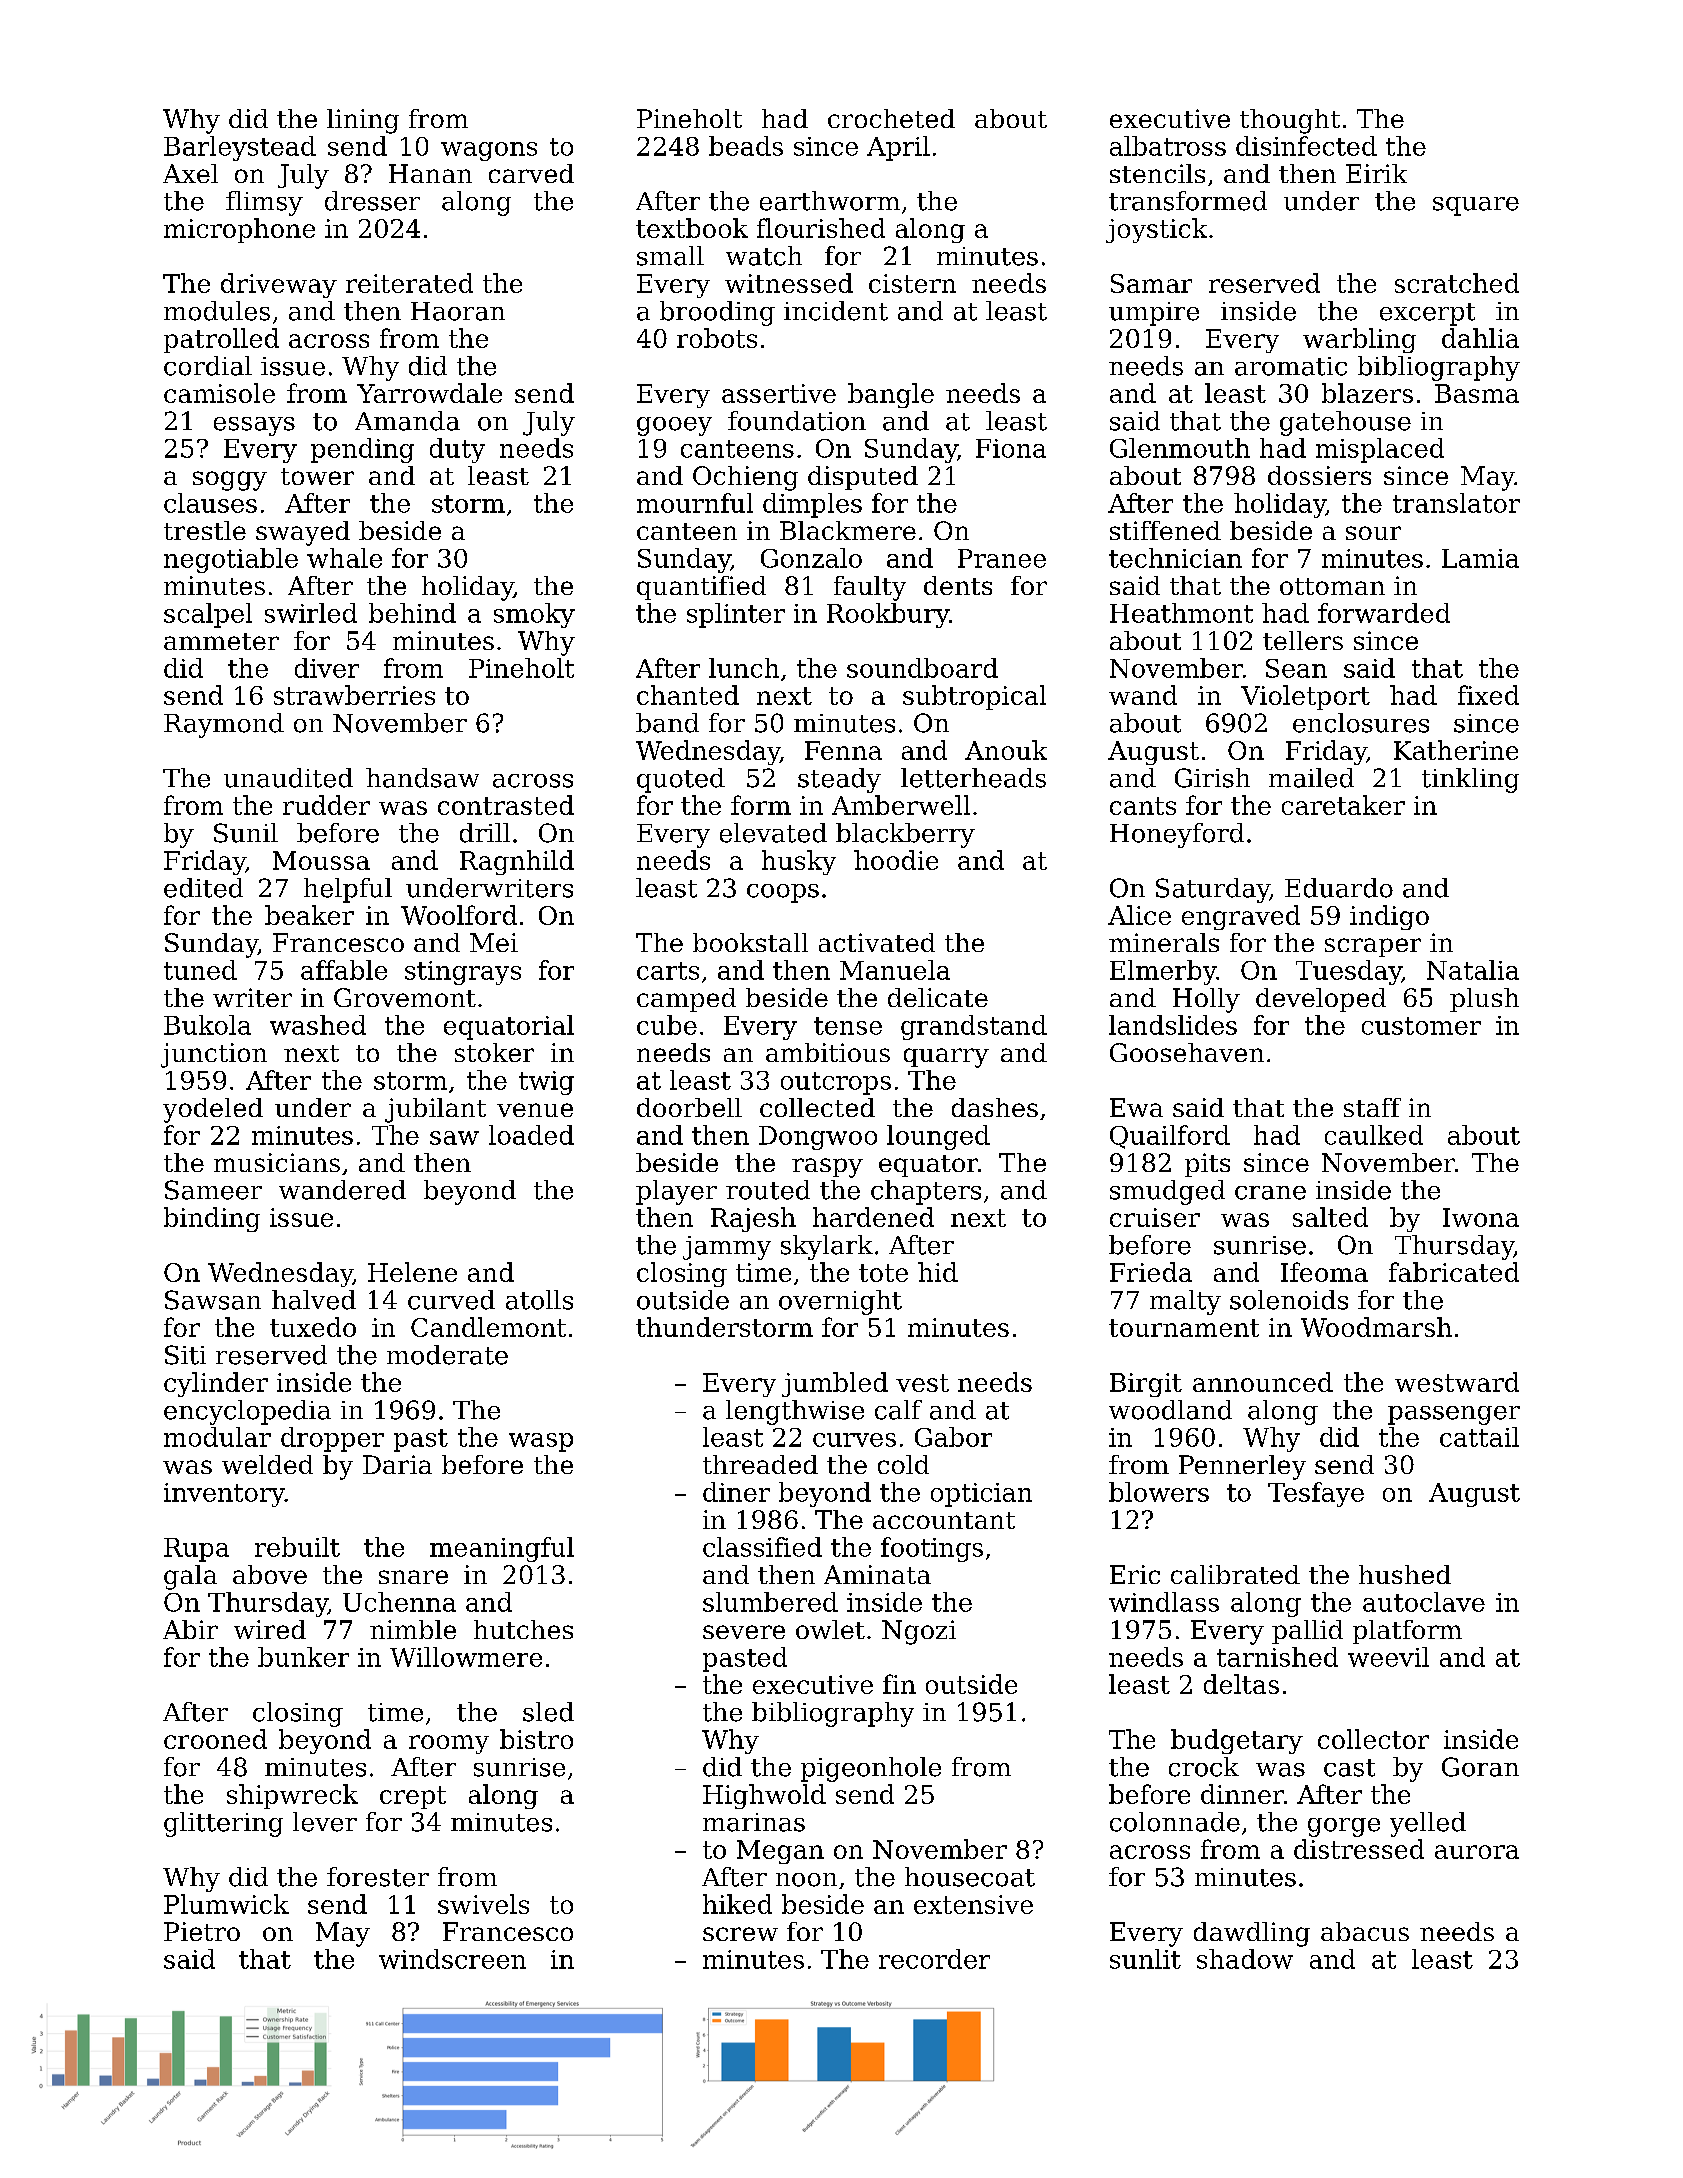  I want to click on windscreen, so click(452, 1959).
